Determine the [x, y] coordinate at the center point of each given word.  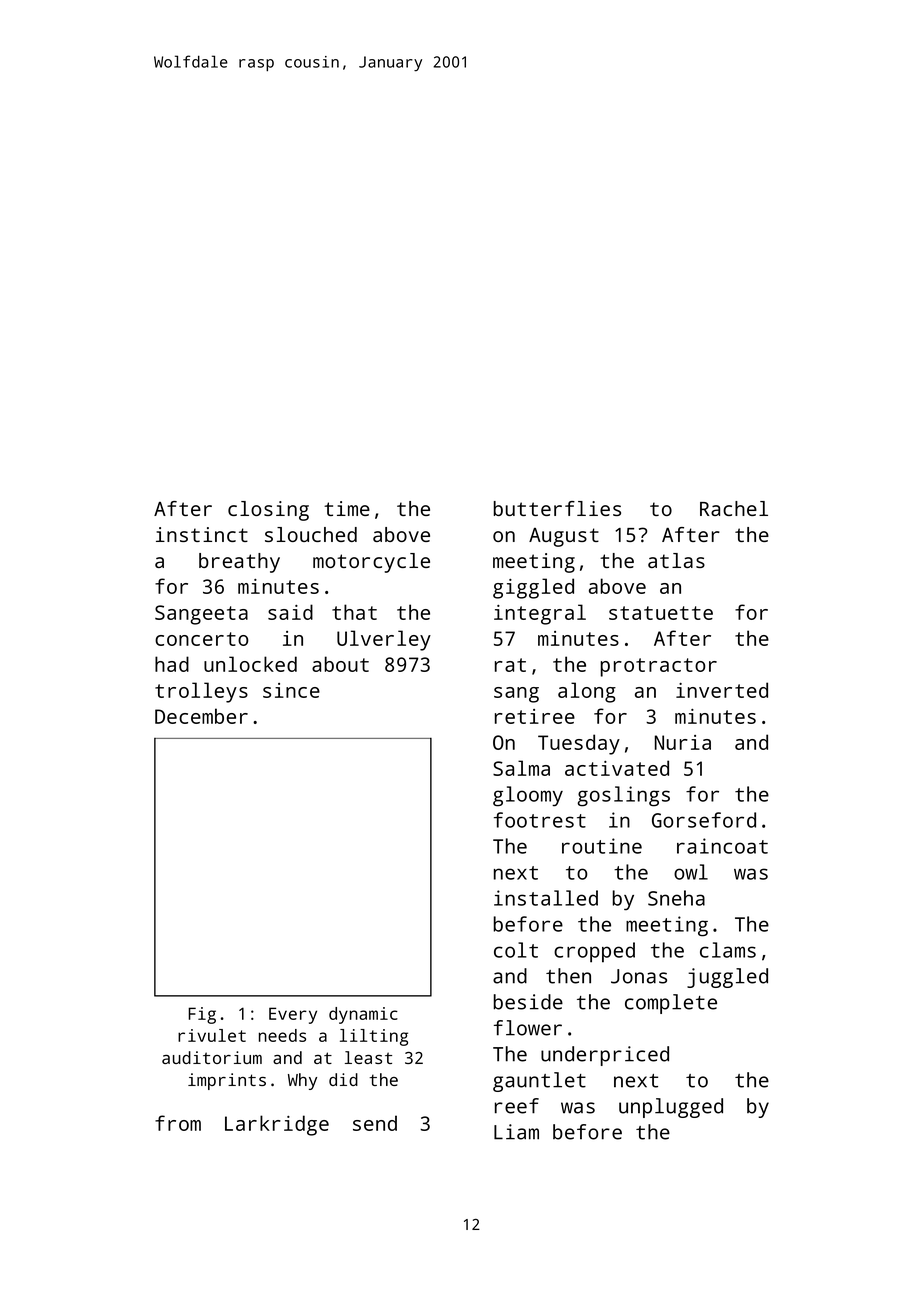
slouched [311, 534]
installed [546, 898]
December [201, 716]
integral [540, 614]
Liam [516, 1132]
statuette [661, 613]
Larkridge [277, 1125]
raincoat [722, 846]
